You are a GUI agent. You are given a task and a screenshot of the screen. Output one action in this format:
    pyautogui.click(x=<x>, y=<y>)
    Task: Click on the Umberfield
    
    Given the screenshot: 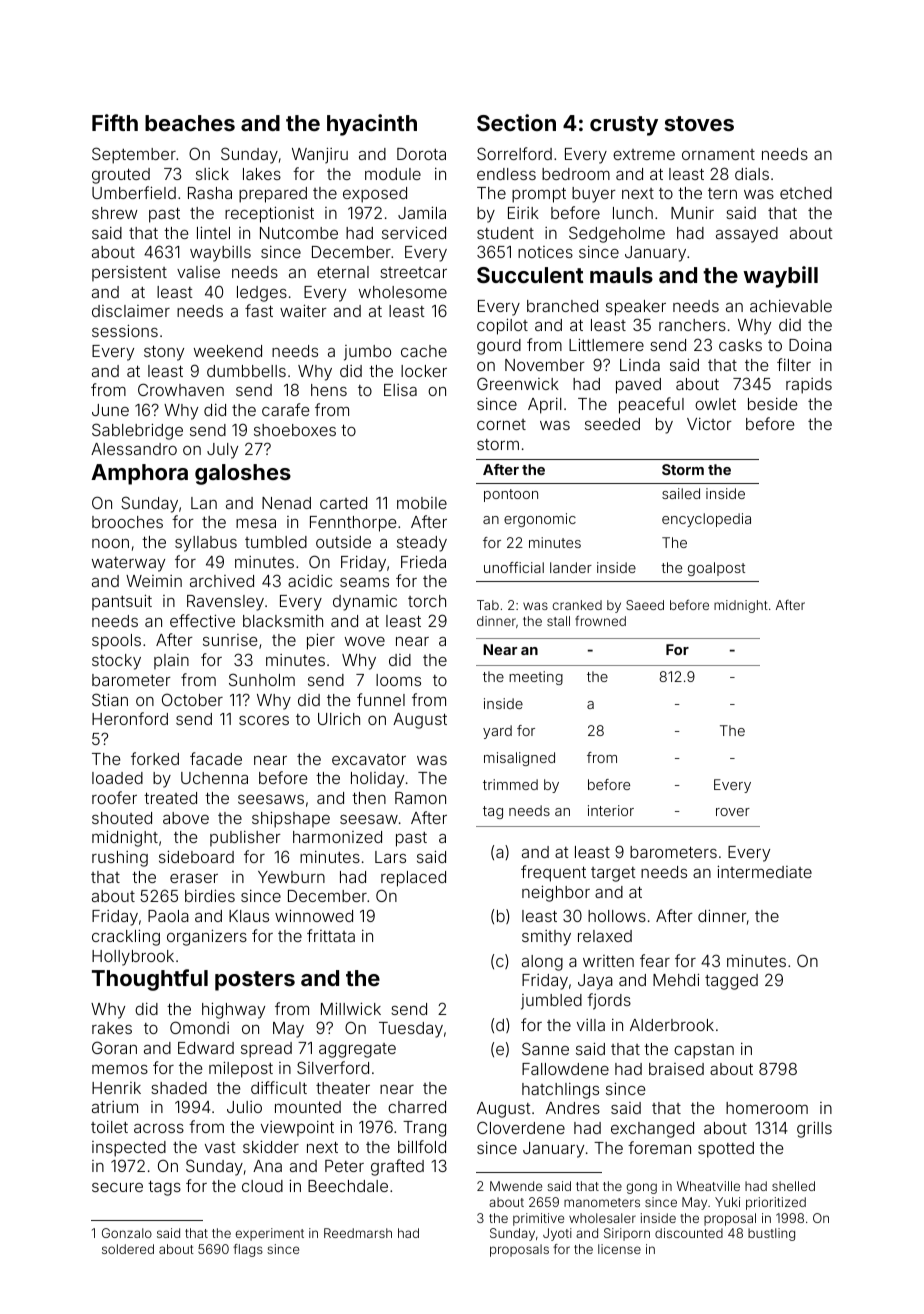 What is the action you would take?
    pyautogui.click(x=134, y=192)
